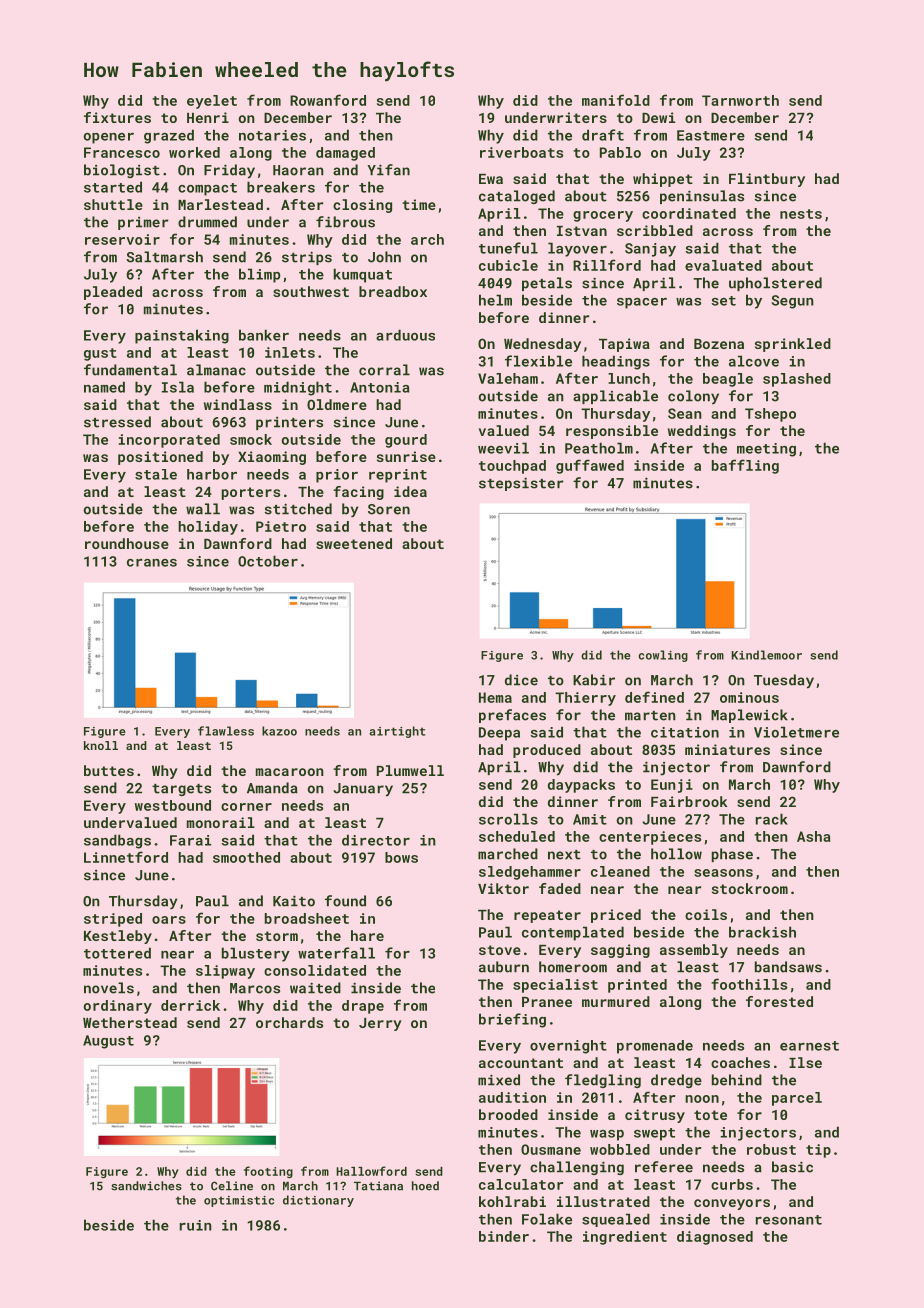 The image size is (924, 1308). Describe the element at coordinates (337, 476) in the screenshot. I see `prior` at that location.
